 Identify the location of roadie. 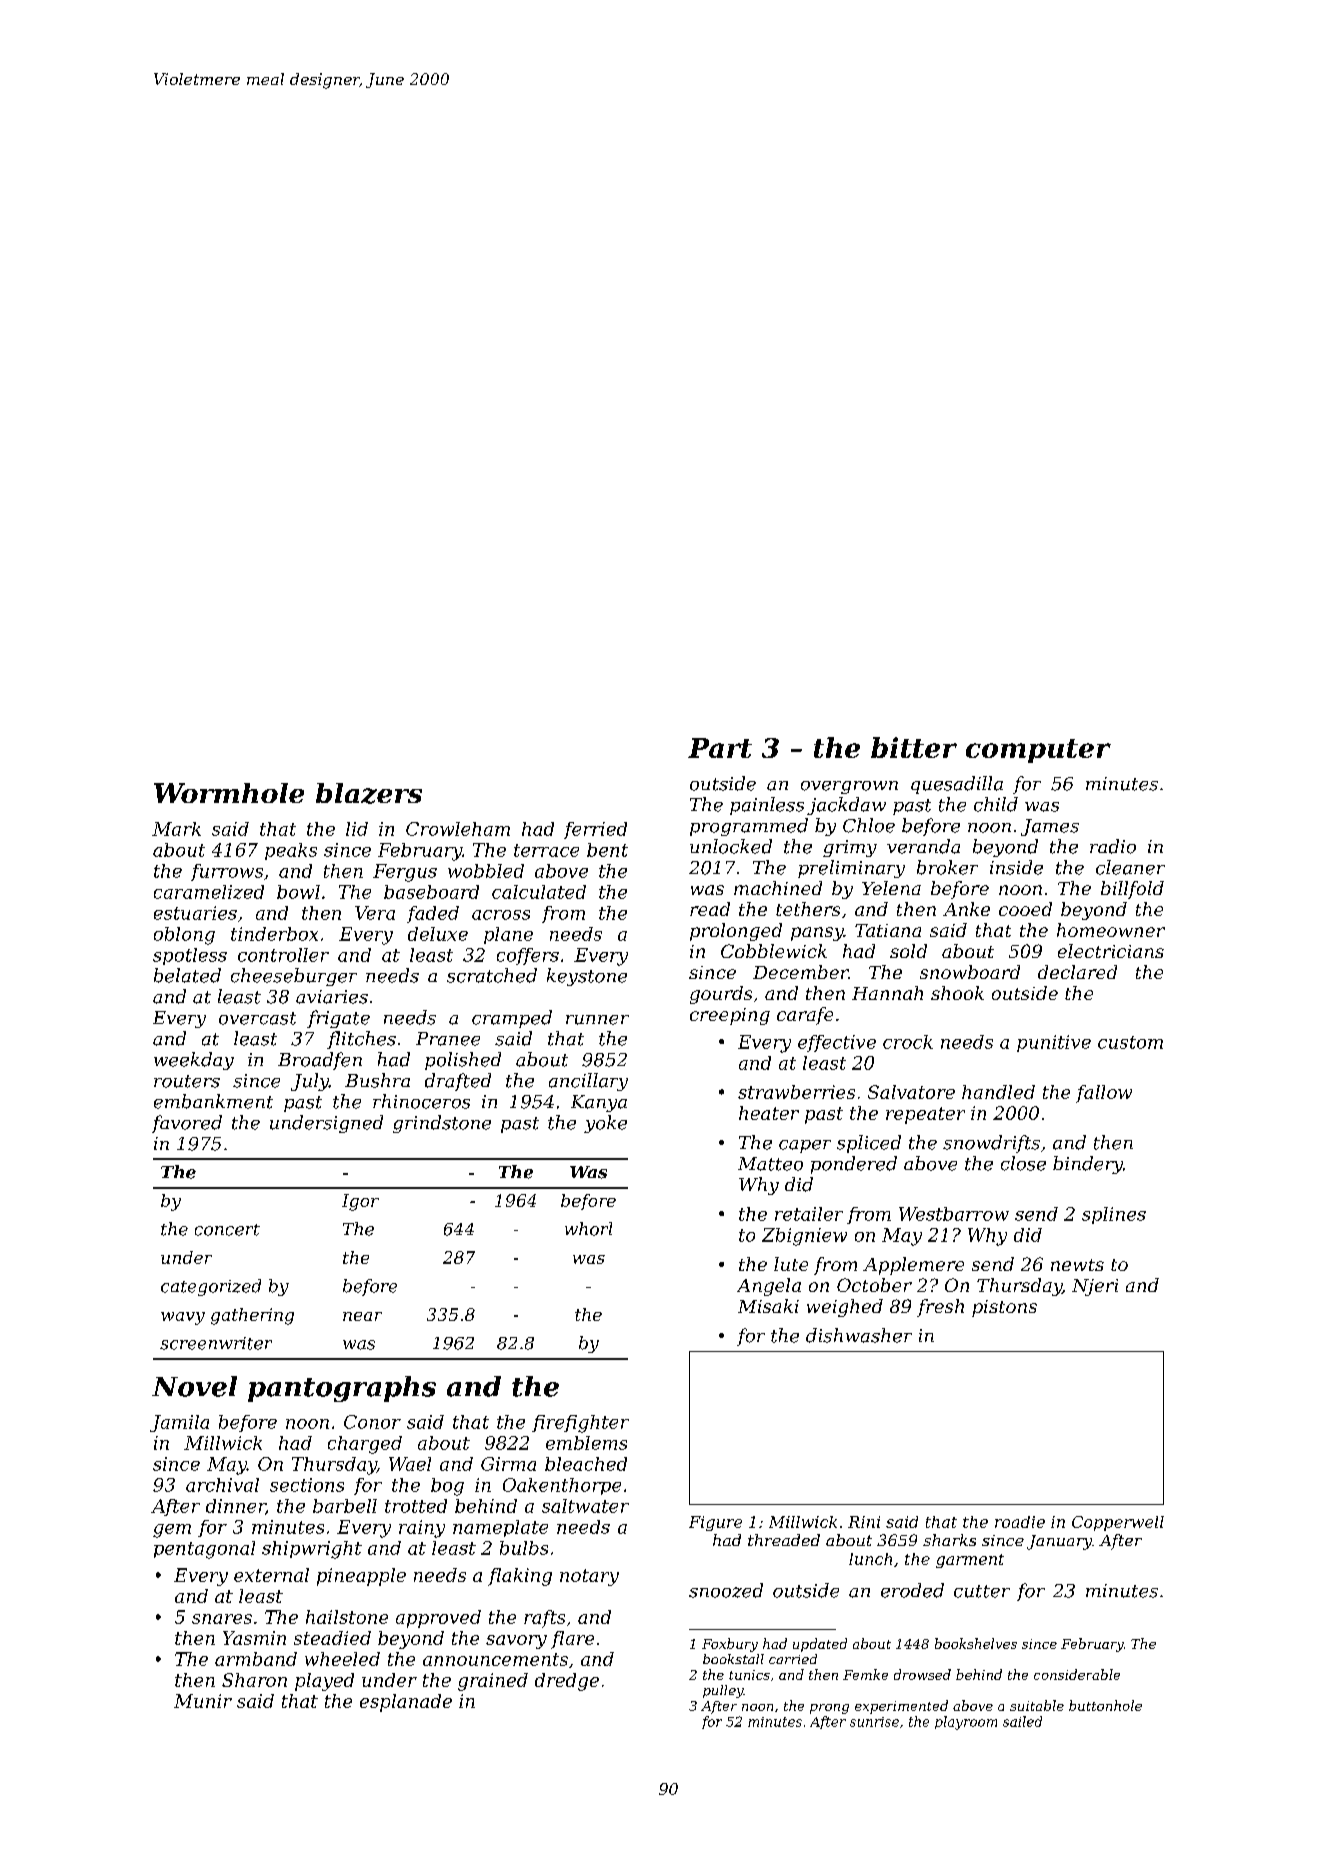
(1020, 1522).
